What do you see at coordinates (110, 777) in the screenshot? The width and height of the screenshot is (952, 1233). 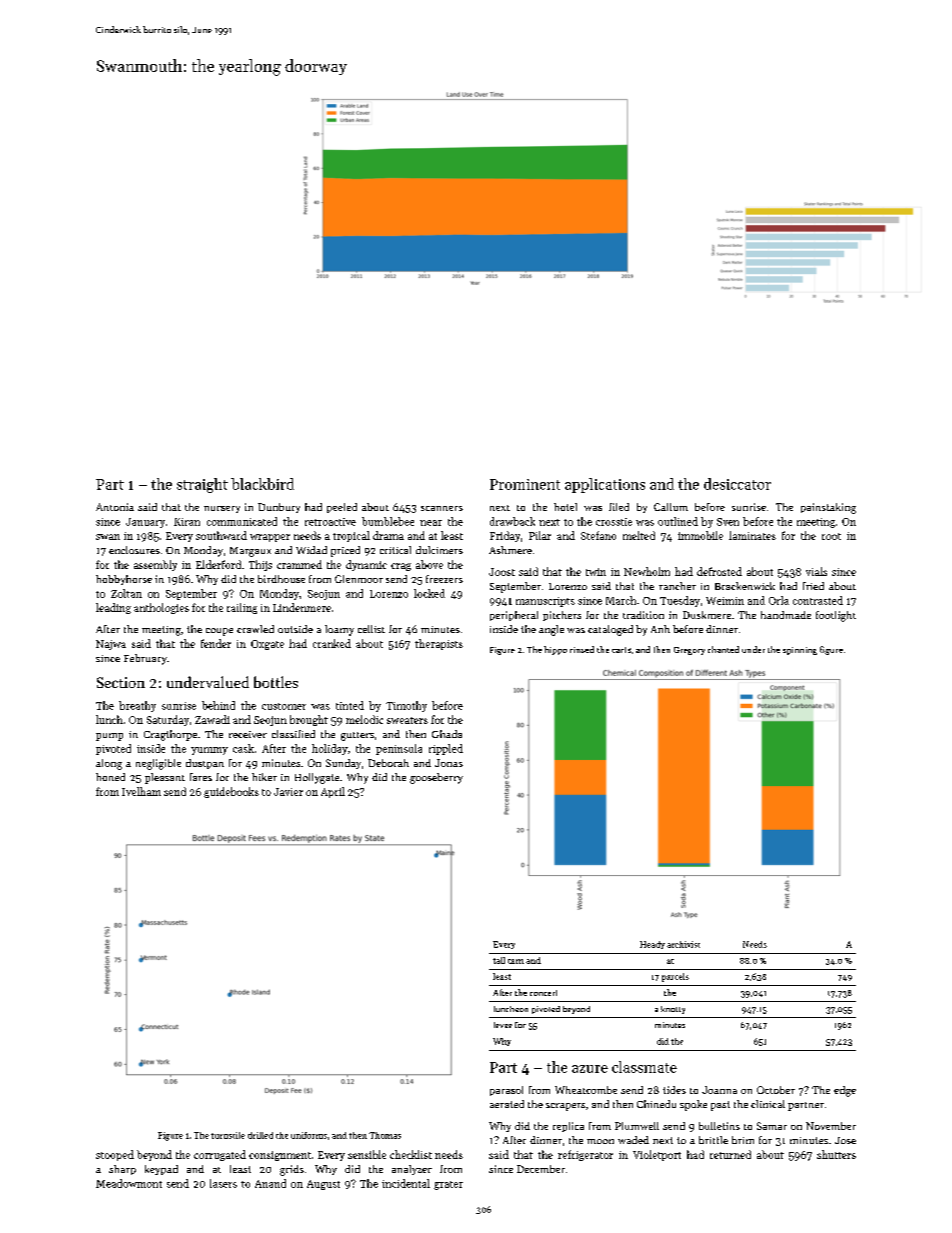 I see `honed` at bounding box center [110, 777].
